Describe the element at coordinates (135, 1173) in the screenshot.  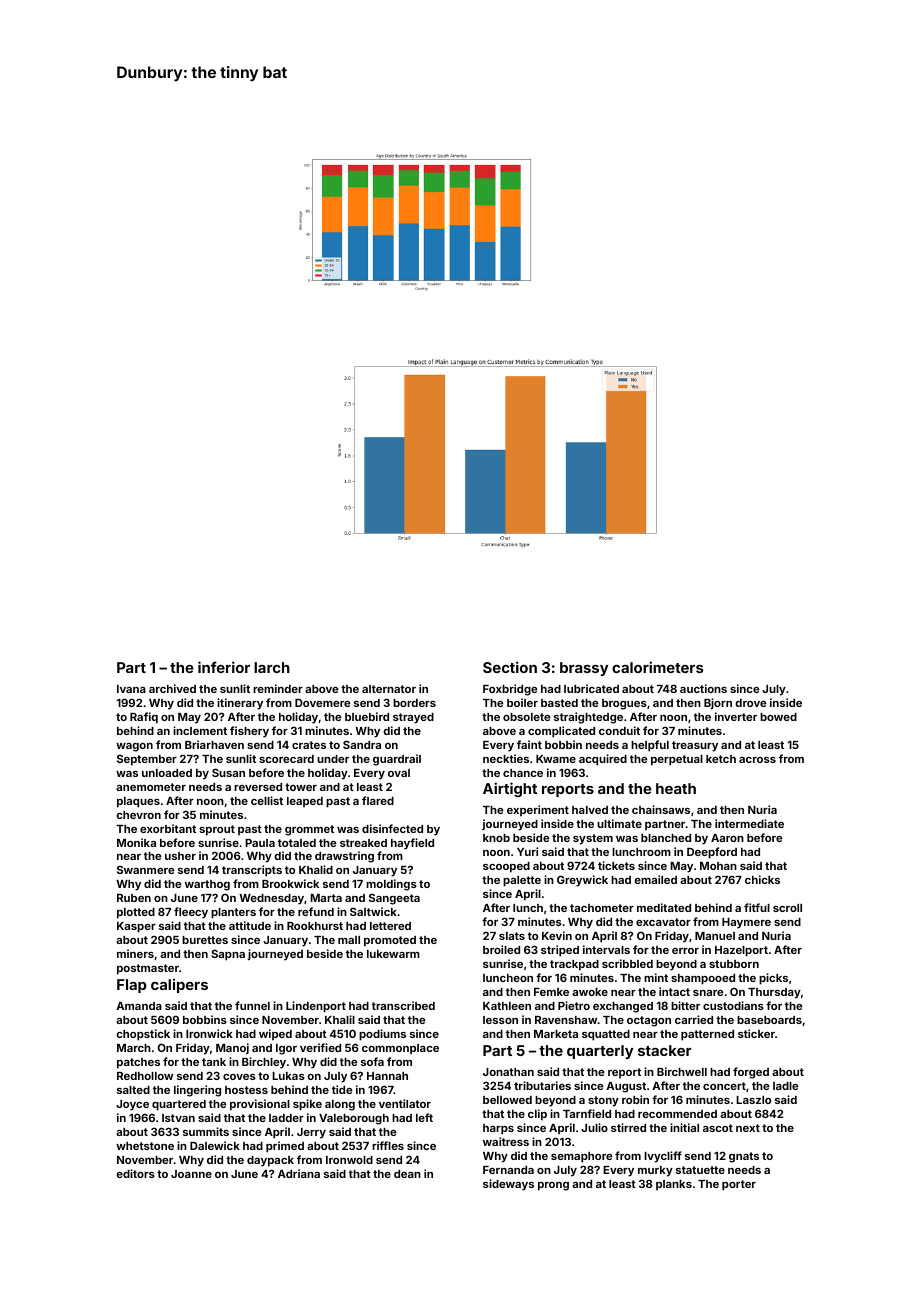
I see `editors` at that location.
